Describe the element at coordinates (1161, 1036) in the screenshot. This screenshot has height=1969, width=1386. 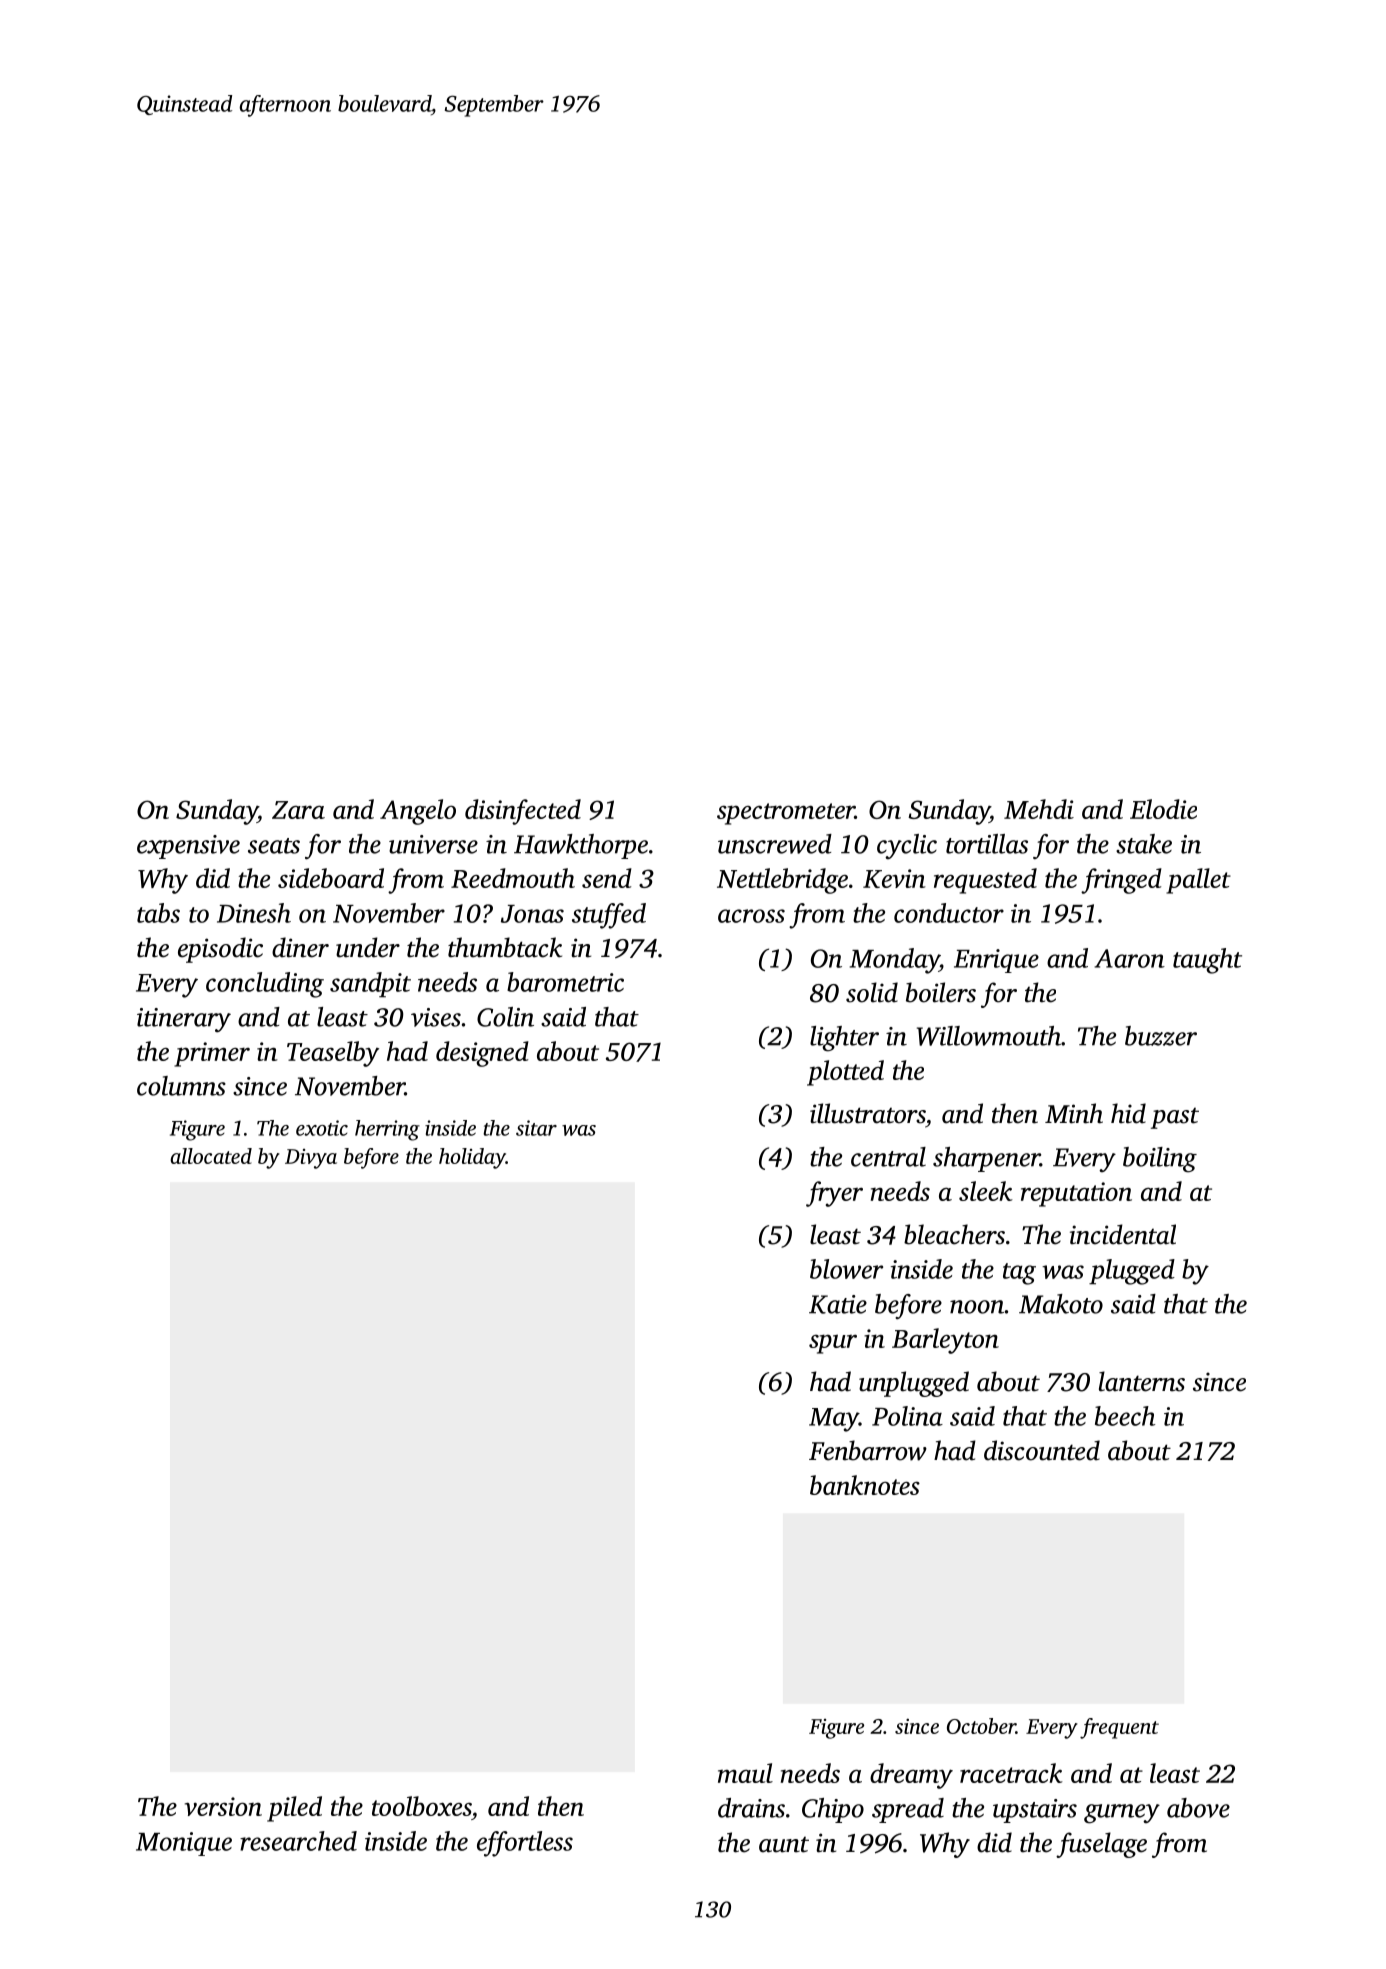
I see `buzzer` at that location.
